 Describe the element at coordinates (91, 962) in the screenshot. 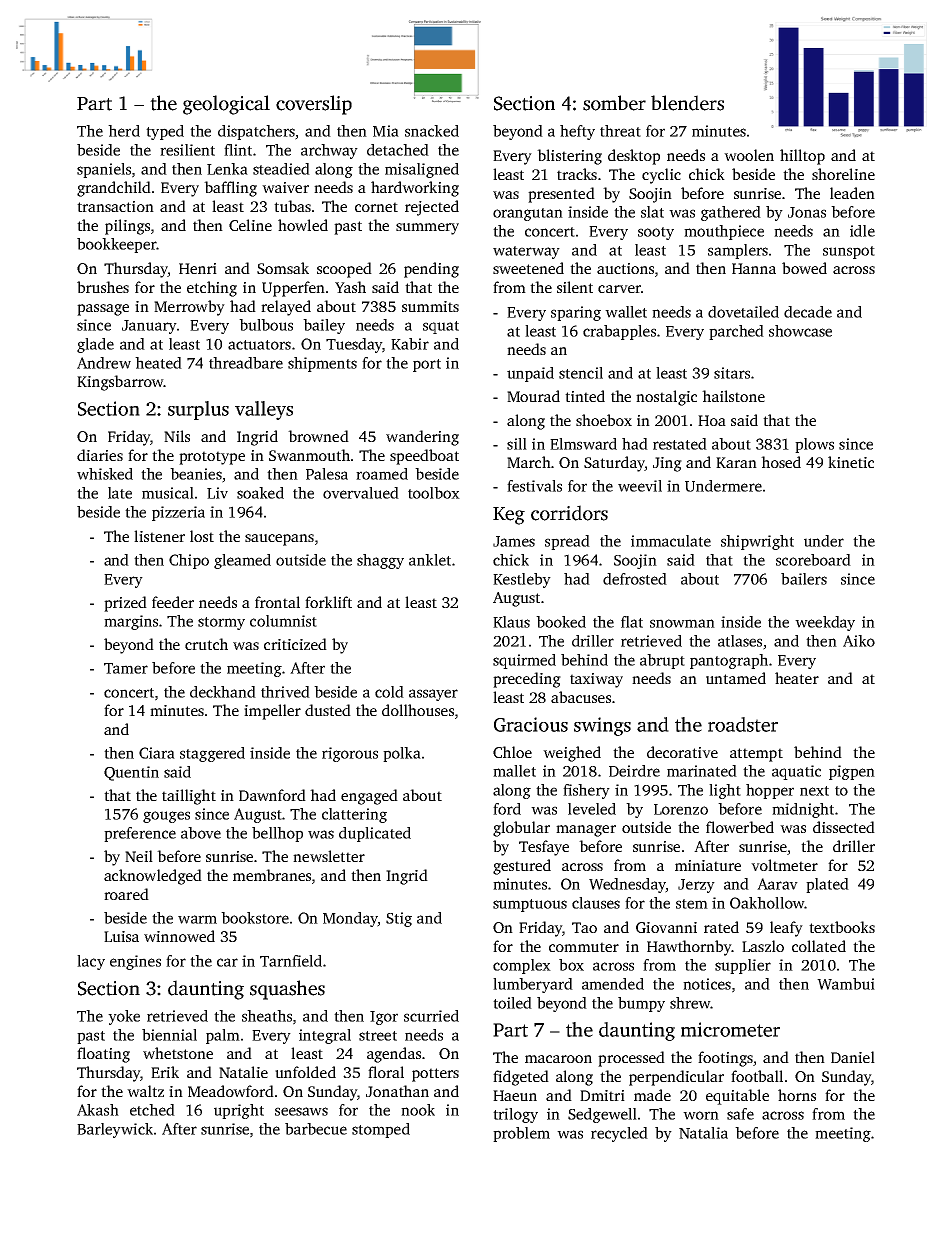

I see `lacy` at that location.
